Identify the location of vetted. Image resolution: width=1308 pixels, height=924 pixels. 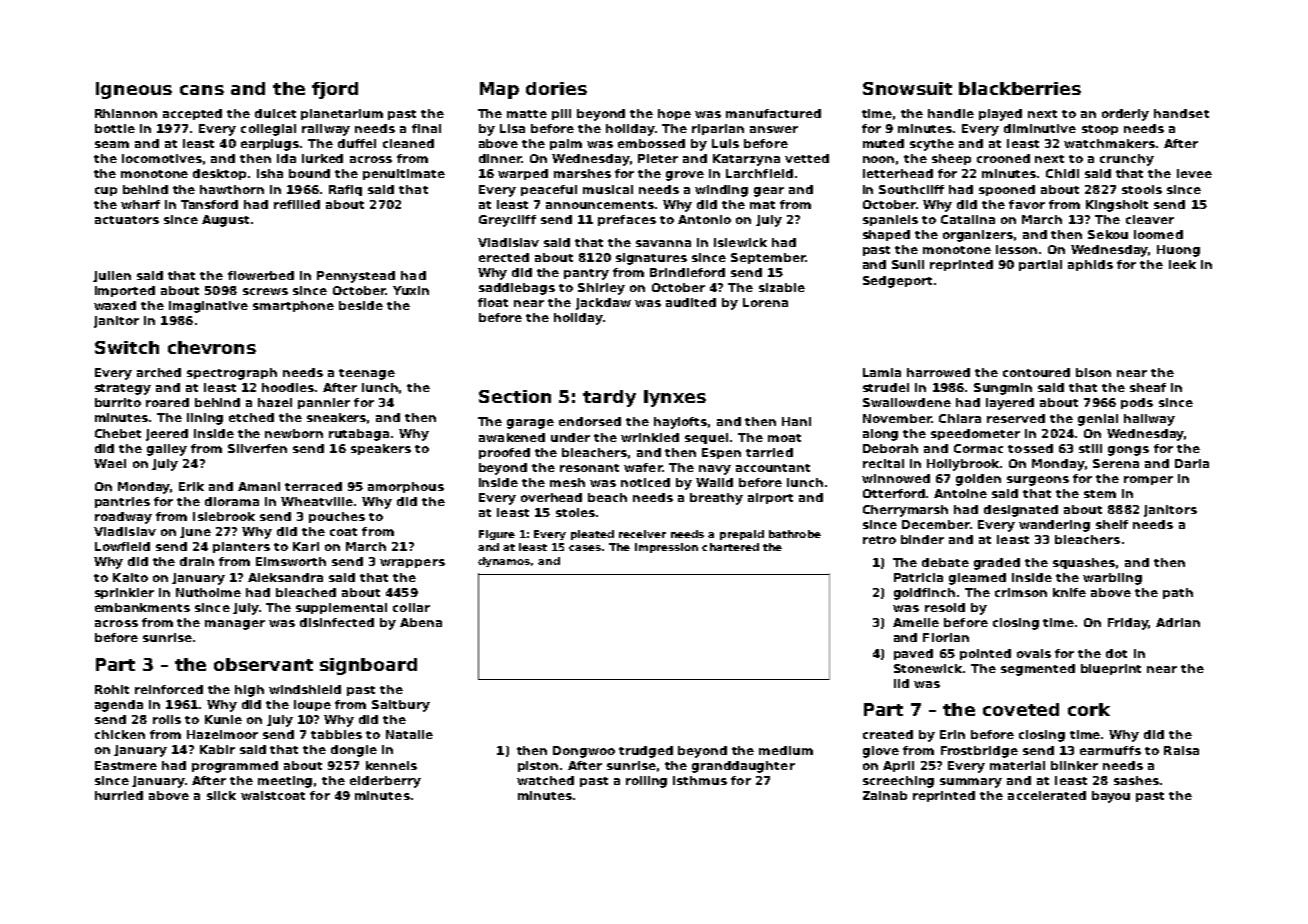
(807, 158).
